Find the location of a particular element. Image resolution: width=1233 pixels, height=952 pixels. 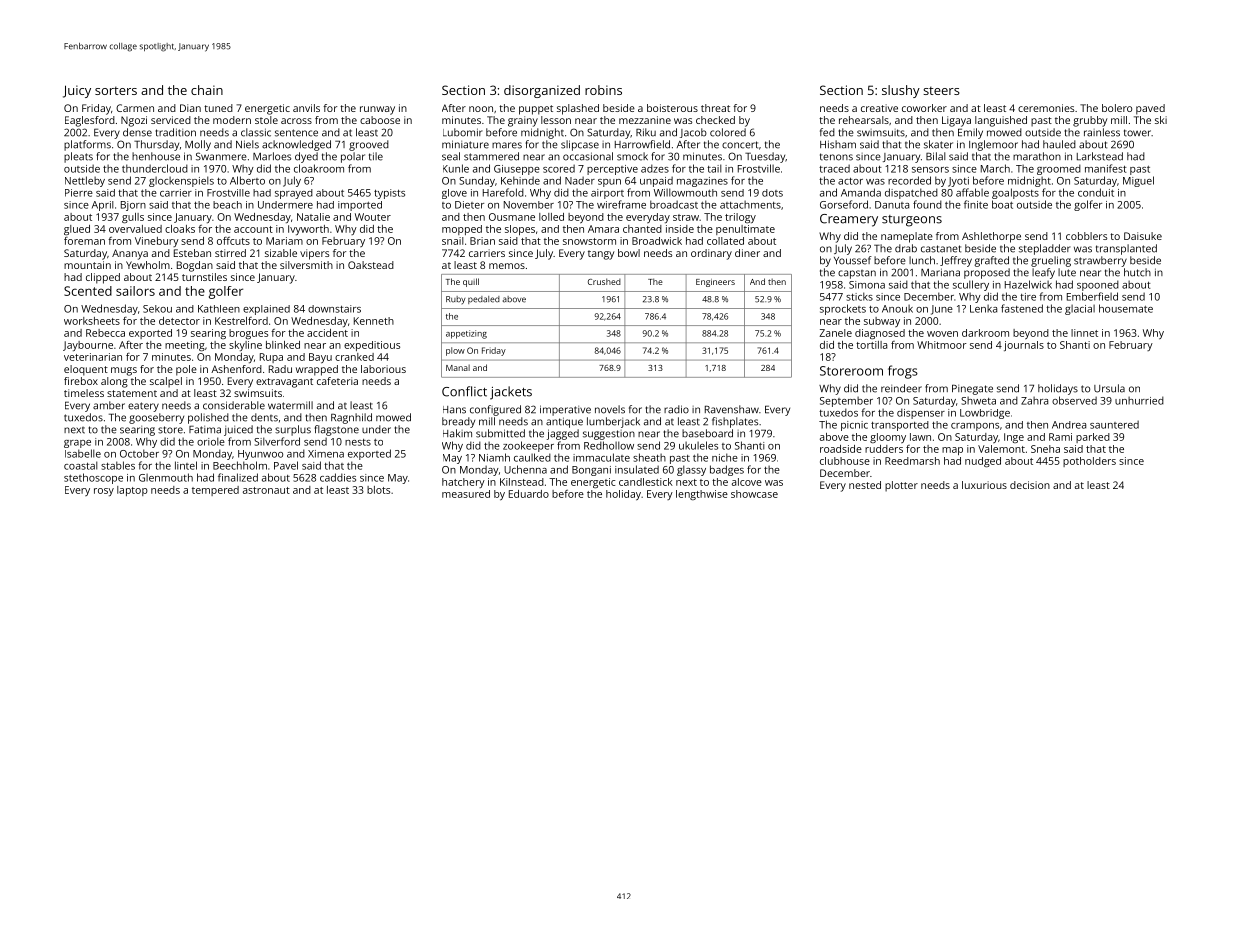

sticks is located at coordinates (859, 296).
